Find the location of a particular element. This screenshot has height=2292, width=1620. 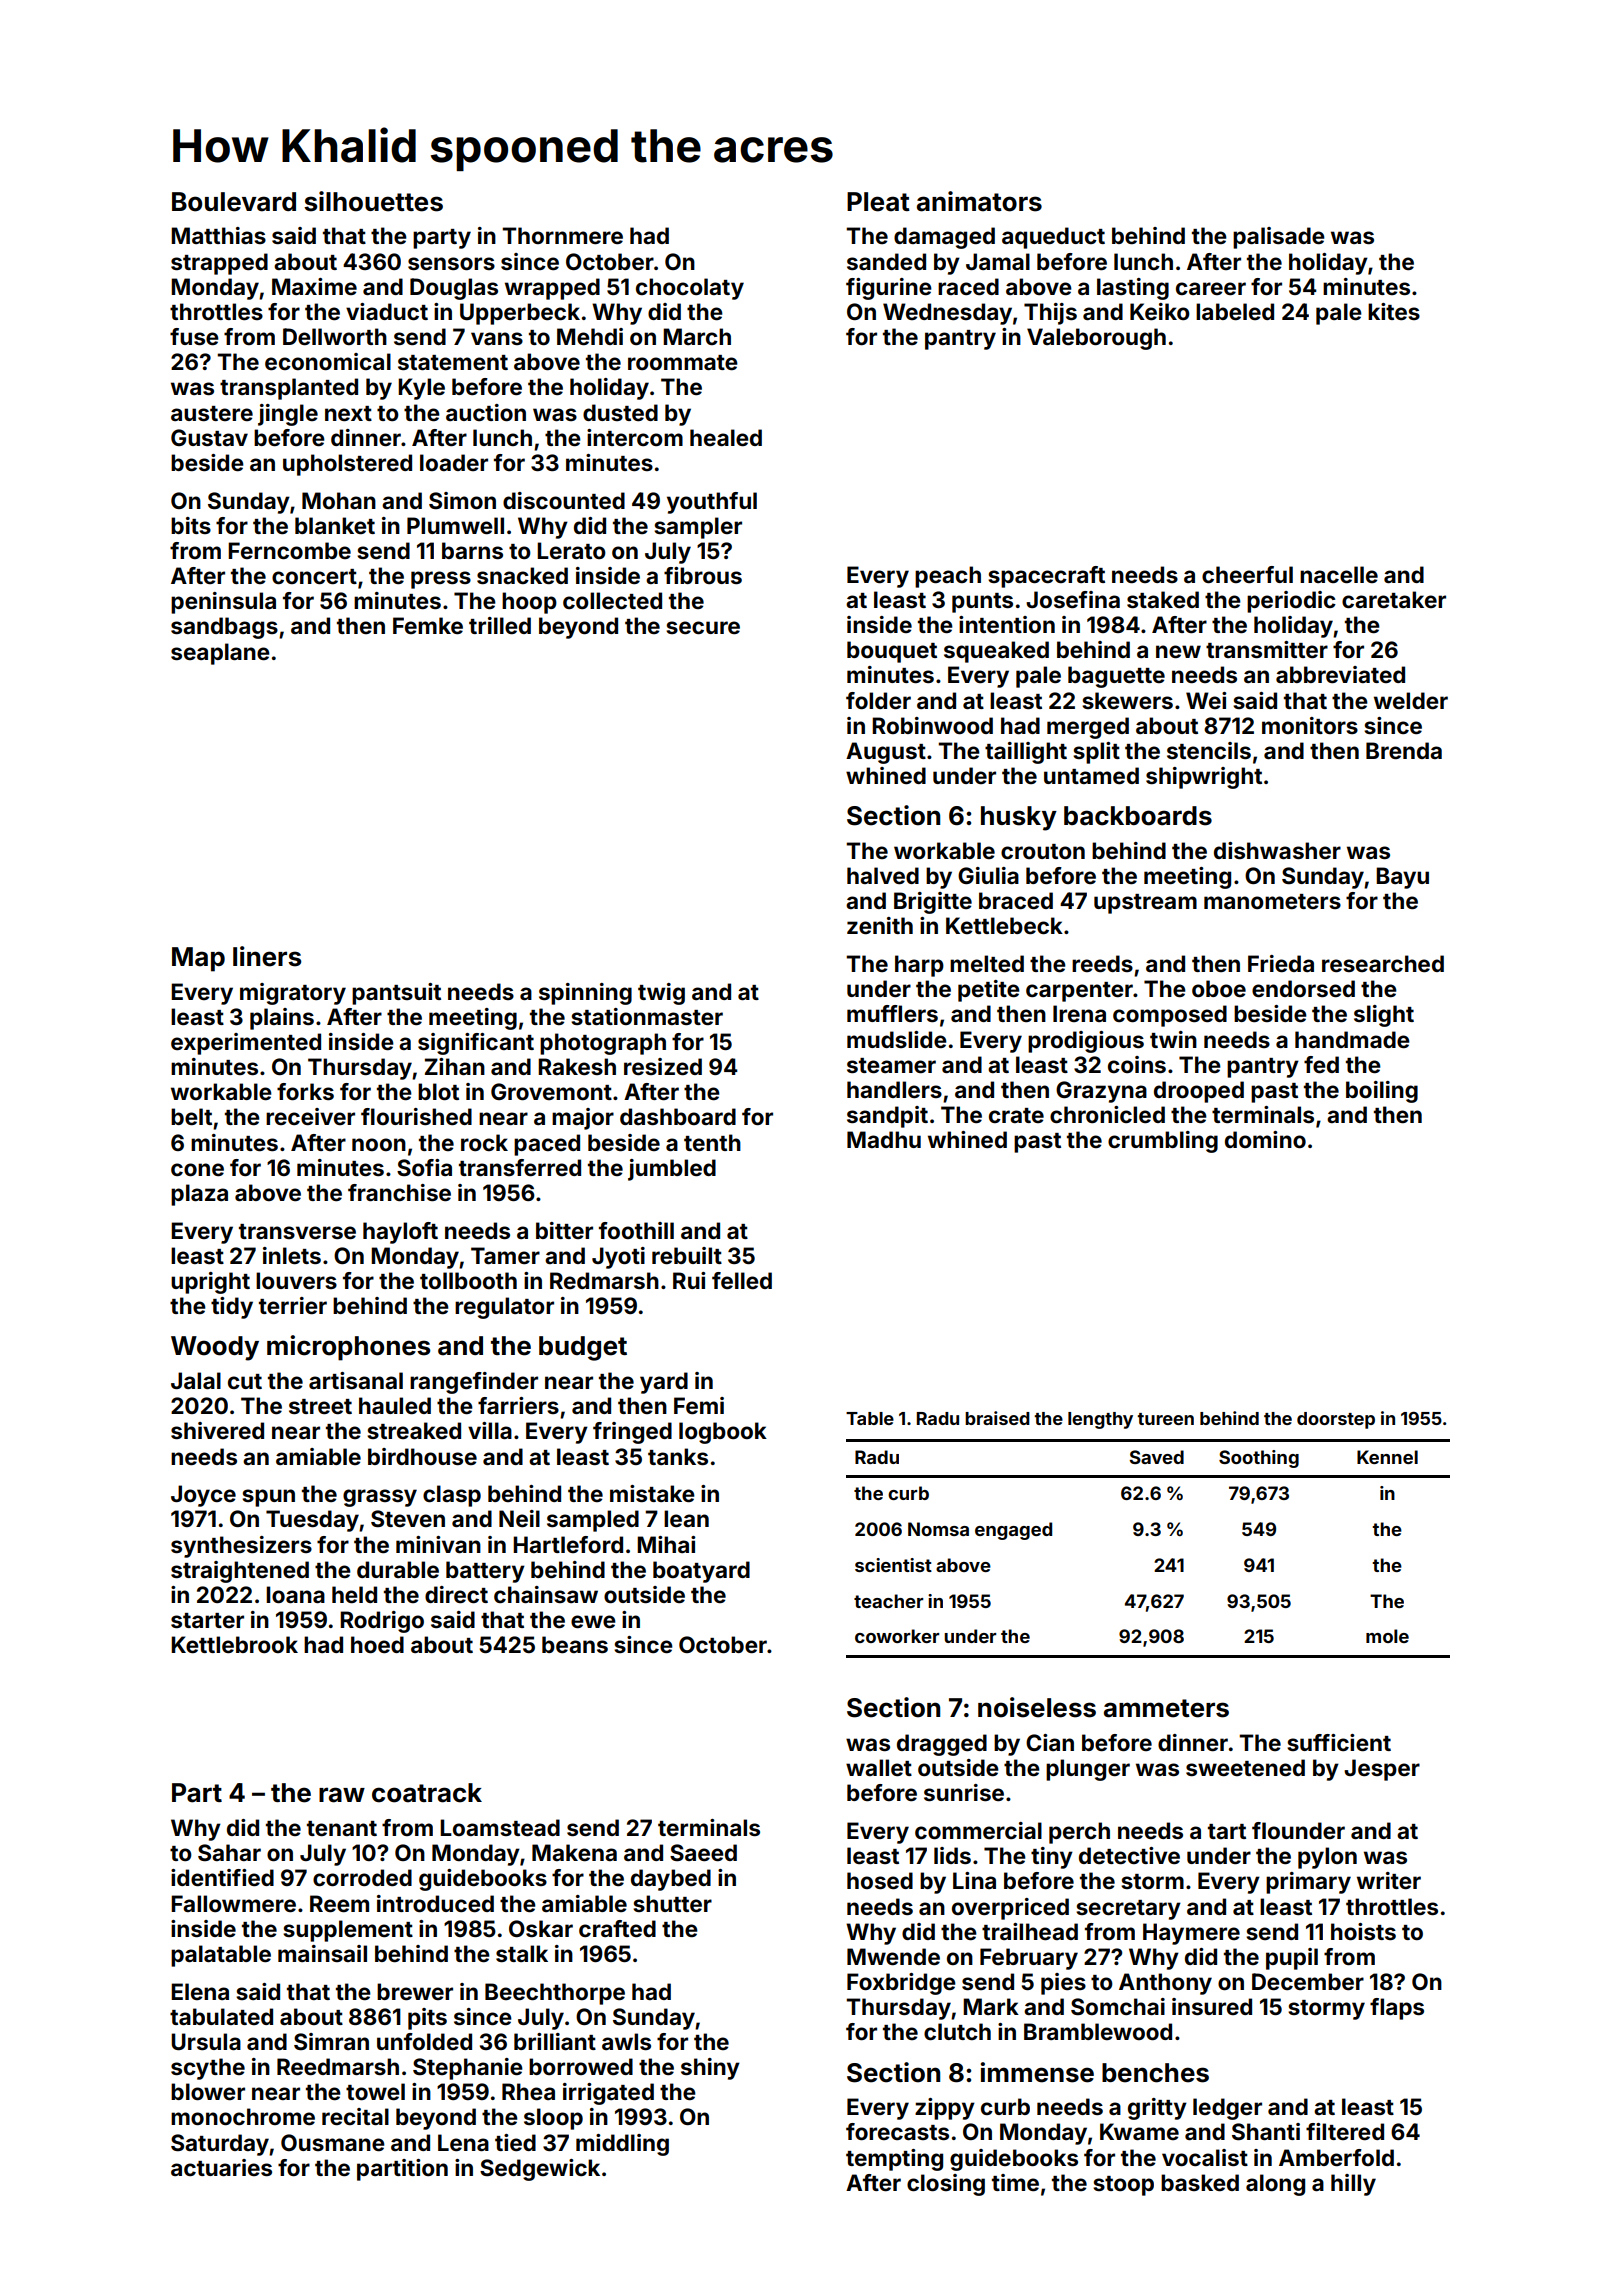

intention is located at coordinates (1007, 624).
